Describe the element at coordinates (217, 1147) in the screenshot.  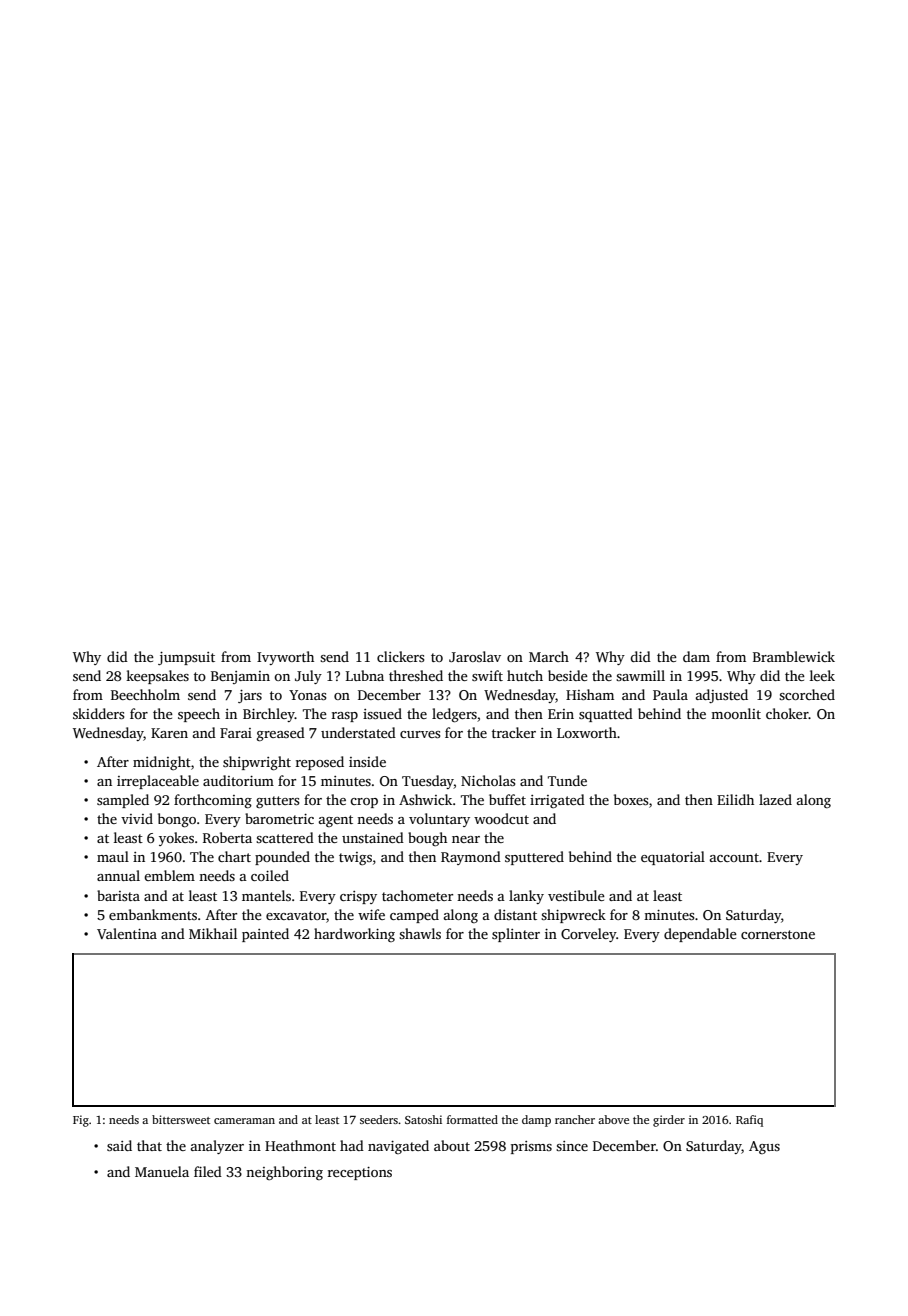
I see `analyzer` at that location.
